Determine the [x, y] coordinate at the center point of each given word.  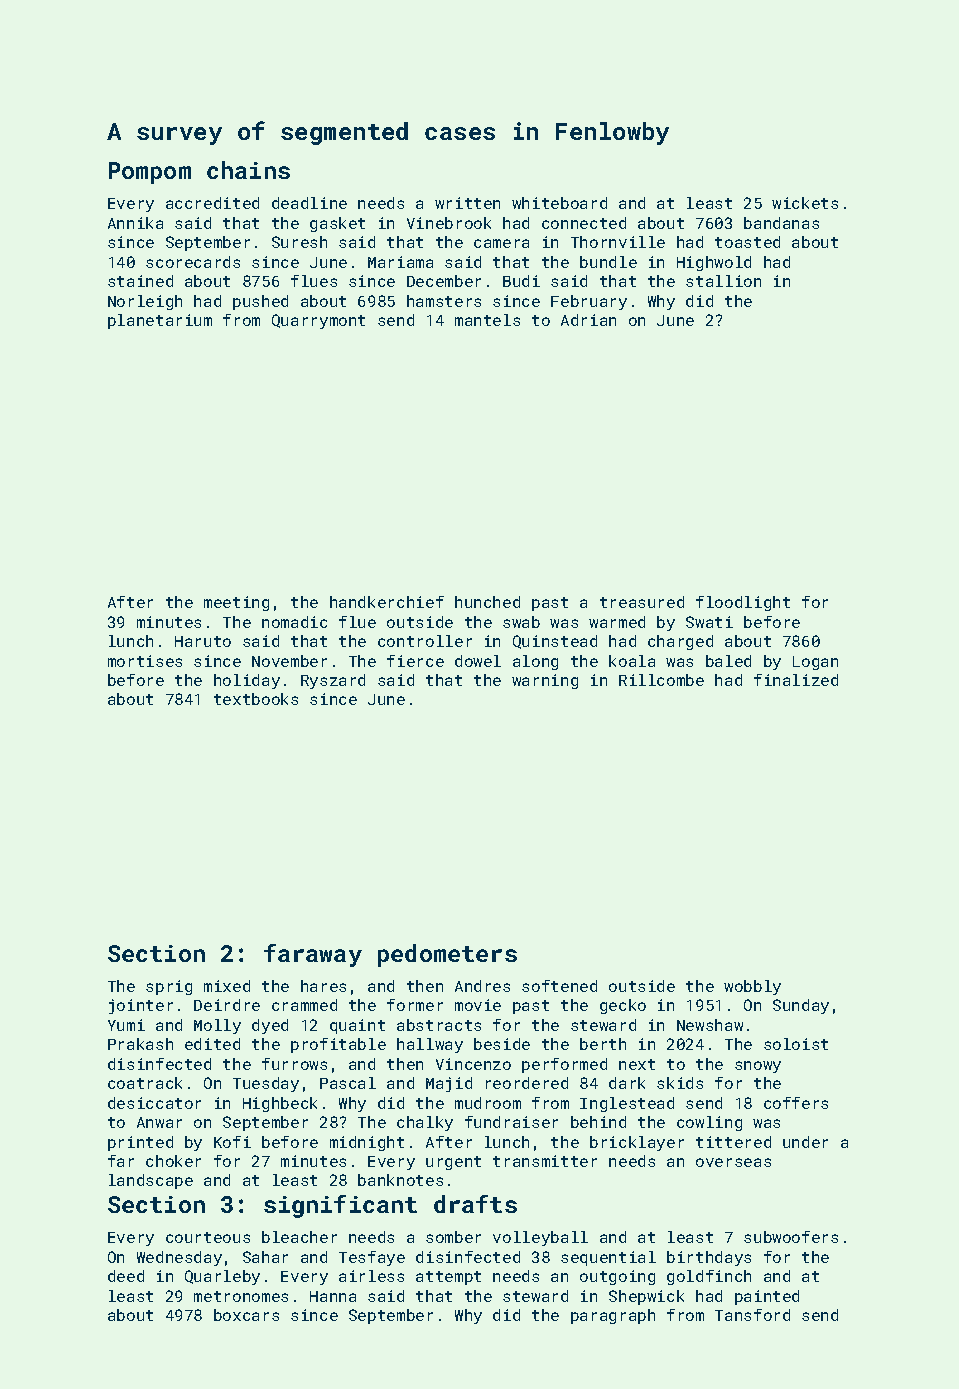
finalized [796, 680]
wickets [805, 203]
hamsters [444, 301]
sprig [169, 987]
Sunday [801, 1006]
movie [478, 1005]
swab [521, 622]
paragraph [613, 1316]
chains [248, 170]
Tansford [752, 1315]
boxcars [246, 1315]
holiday [247, 681]
